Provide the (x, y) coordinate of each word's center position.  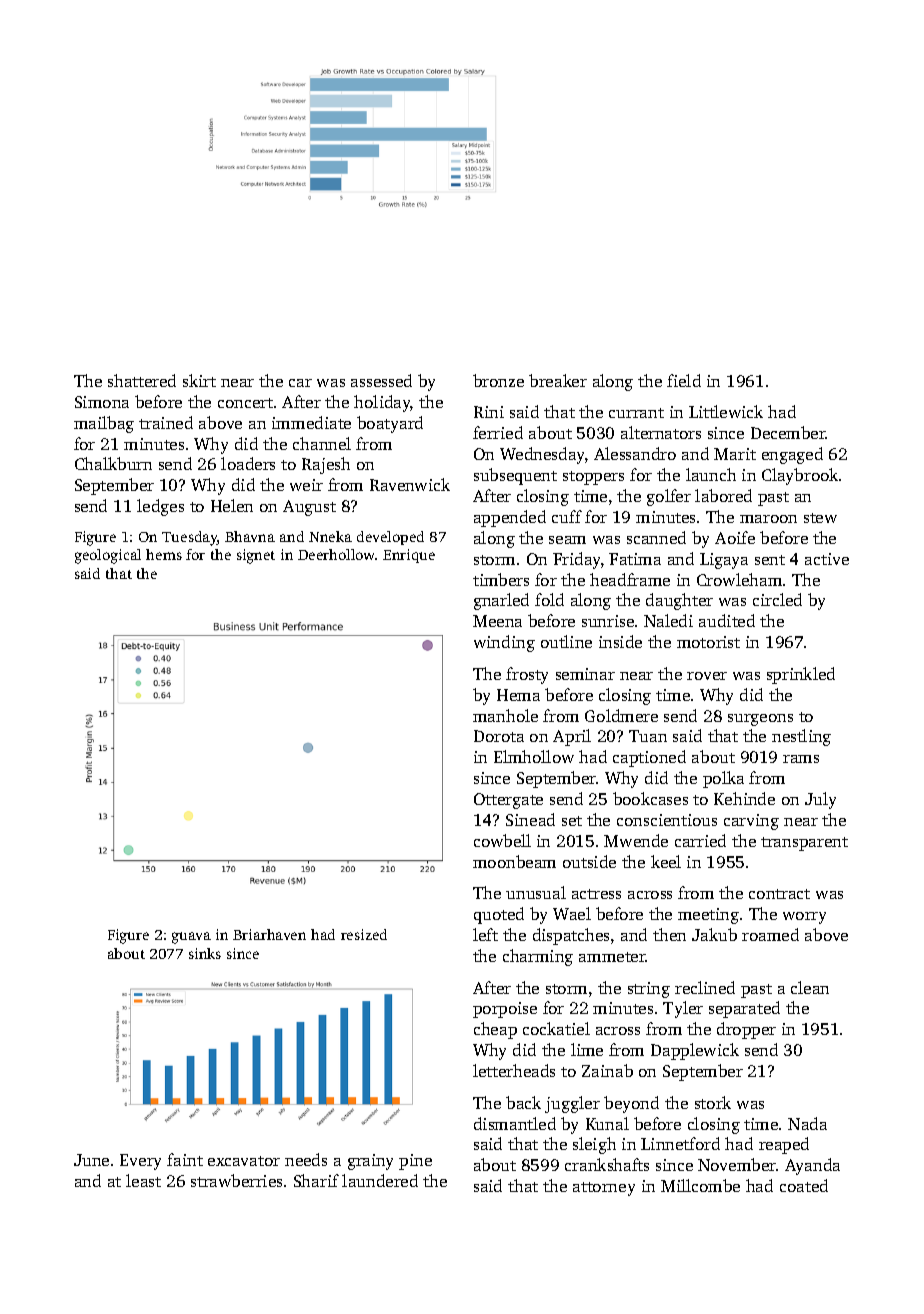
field (684, 380)
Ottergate (508, 801)
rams (801, 759)
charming (538, 957)
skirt (199, 380)
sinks (205, 953)
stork (713, 1102)
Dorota (499, 736)
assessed (381, 380)
